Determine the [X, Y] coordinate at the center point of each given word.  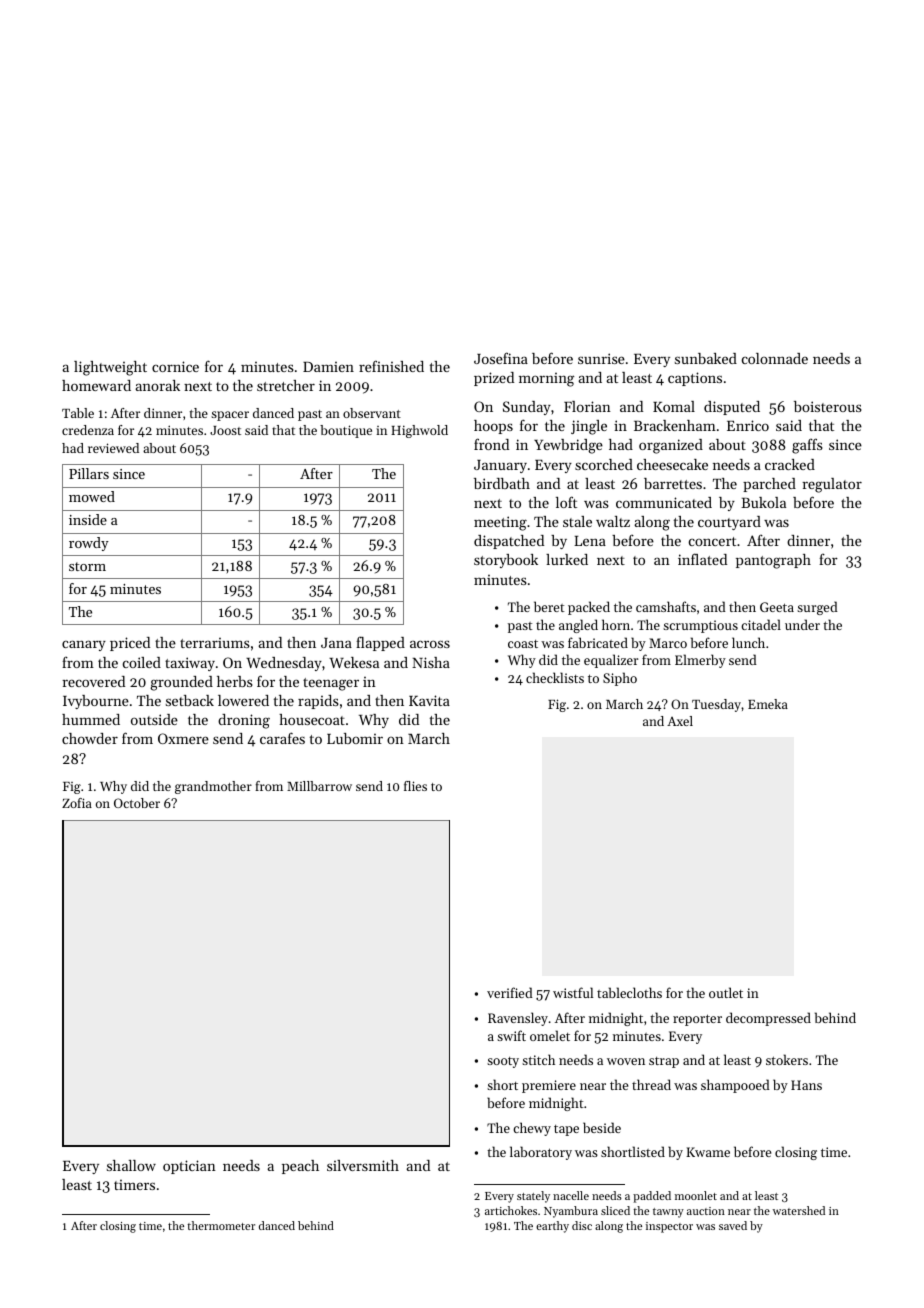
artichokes [511, 1210]
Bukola [763, 502]
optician [189, 1167]
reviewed [113, 448]
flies [415, 786]
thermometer [221, 1225]
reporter [697, 1020]
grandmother [213, 787]
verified [510, 992]
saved [733, 1225]
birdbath [502, 483]
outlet [726, 992]
